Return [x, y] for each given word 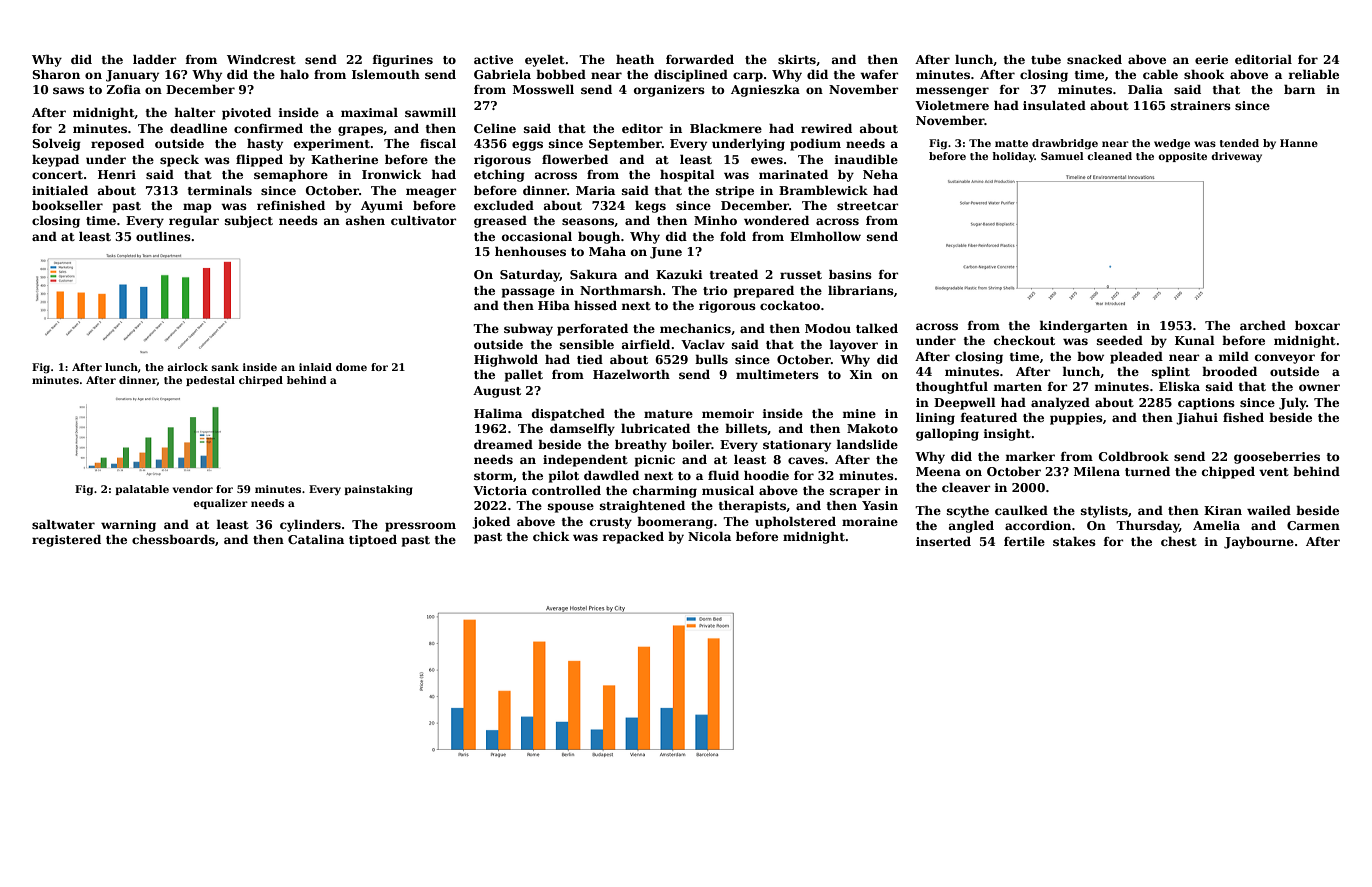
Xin [860, 374]
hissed [595, 305]
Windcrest [261, 59]
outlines [163, 236]
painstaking [378, 490]
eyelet [545, 61]
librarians [861, 290]
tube [1046, 59]
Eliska [1179, 386]
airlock [187, 367]
